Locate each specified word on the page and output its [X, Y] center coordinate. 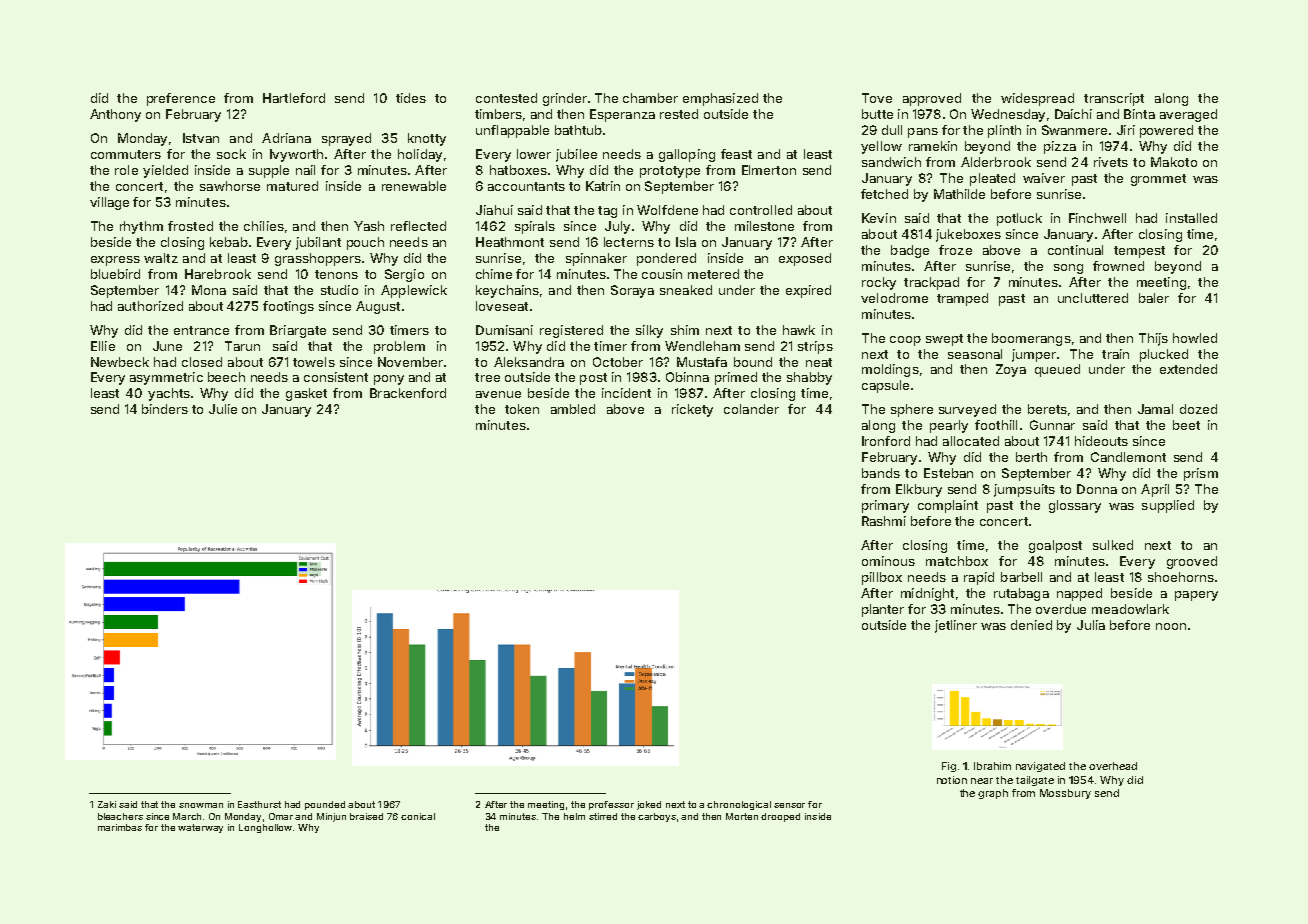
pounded [325, 805]
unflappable [512, 131]
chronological [739, 805]
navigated [1040, 767]
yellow [881, 147]
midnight [927, 594]
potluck [1019, 219]
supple [269, 171]
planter [883, 610]
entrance [201, 330]
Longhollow [265, 828]
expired [808, 291]
